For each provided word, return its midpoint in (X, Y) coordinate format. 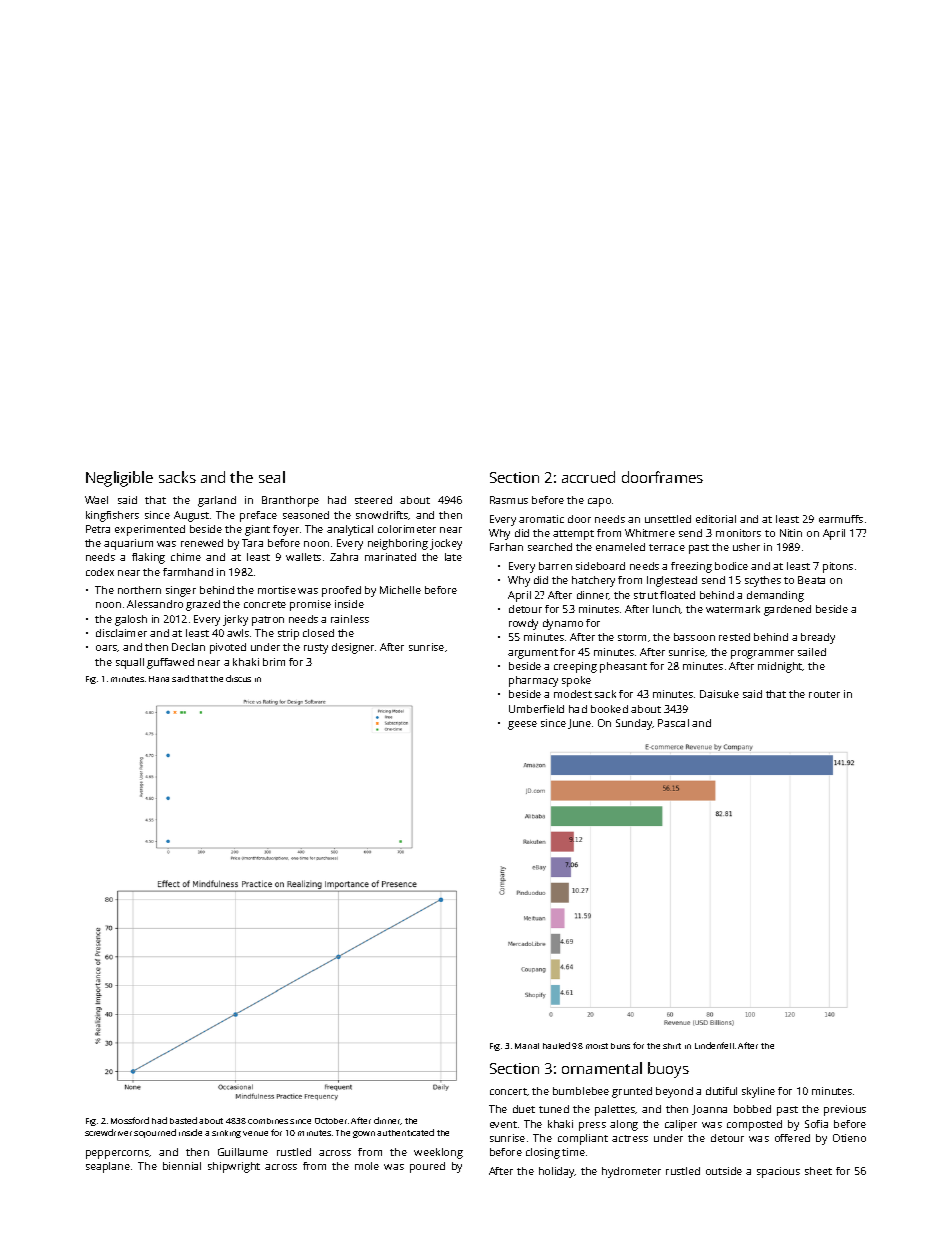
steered (373, 500)
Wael (96, 500)
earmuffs (841, 519)
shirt (672, 1046)
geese (522, 725)
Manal (527, 1046)
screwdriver (108, 1132)
